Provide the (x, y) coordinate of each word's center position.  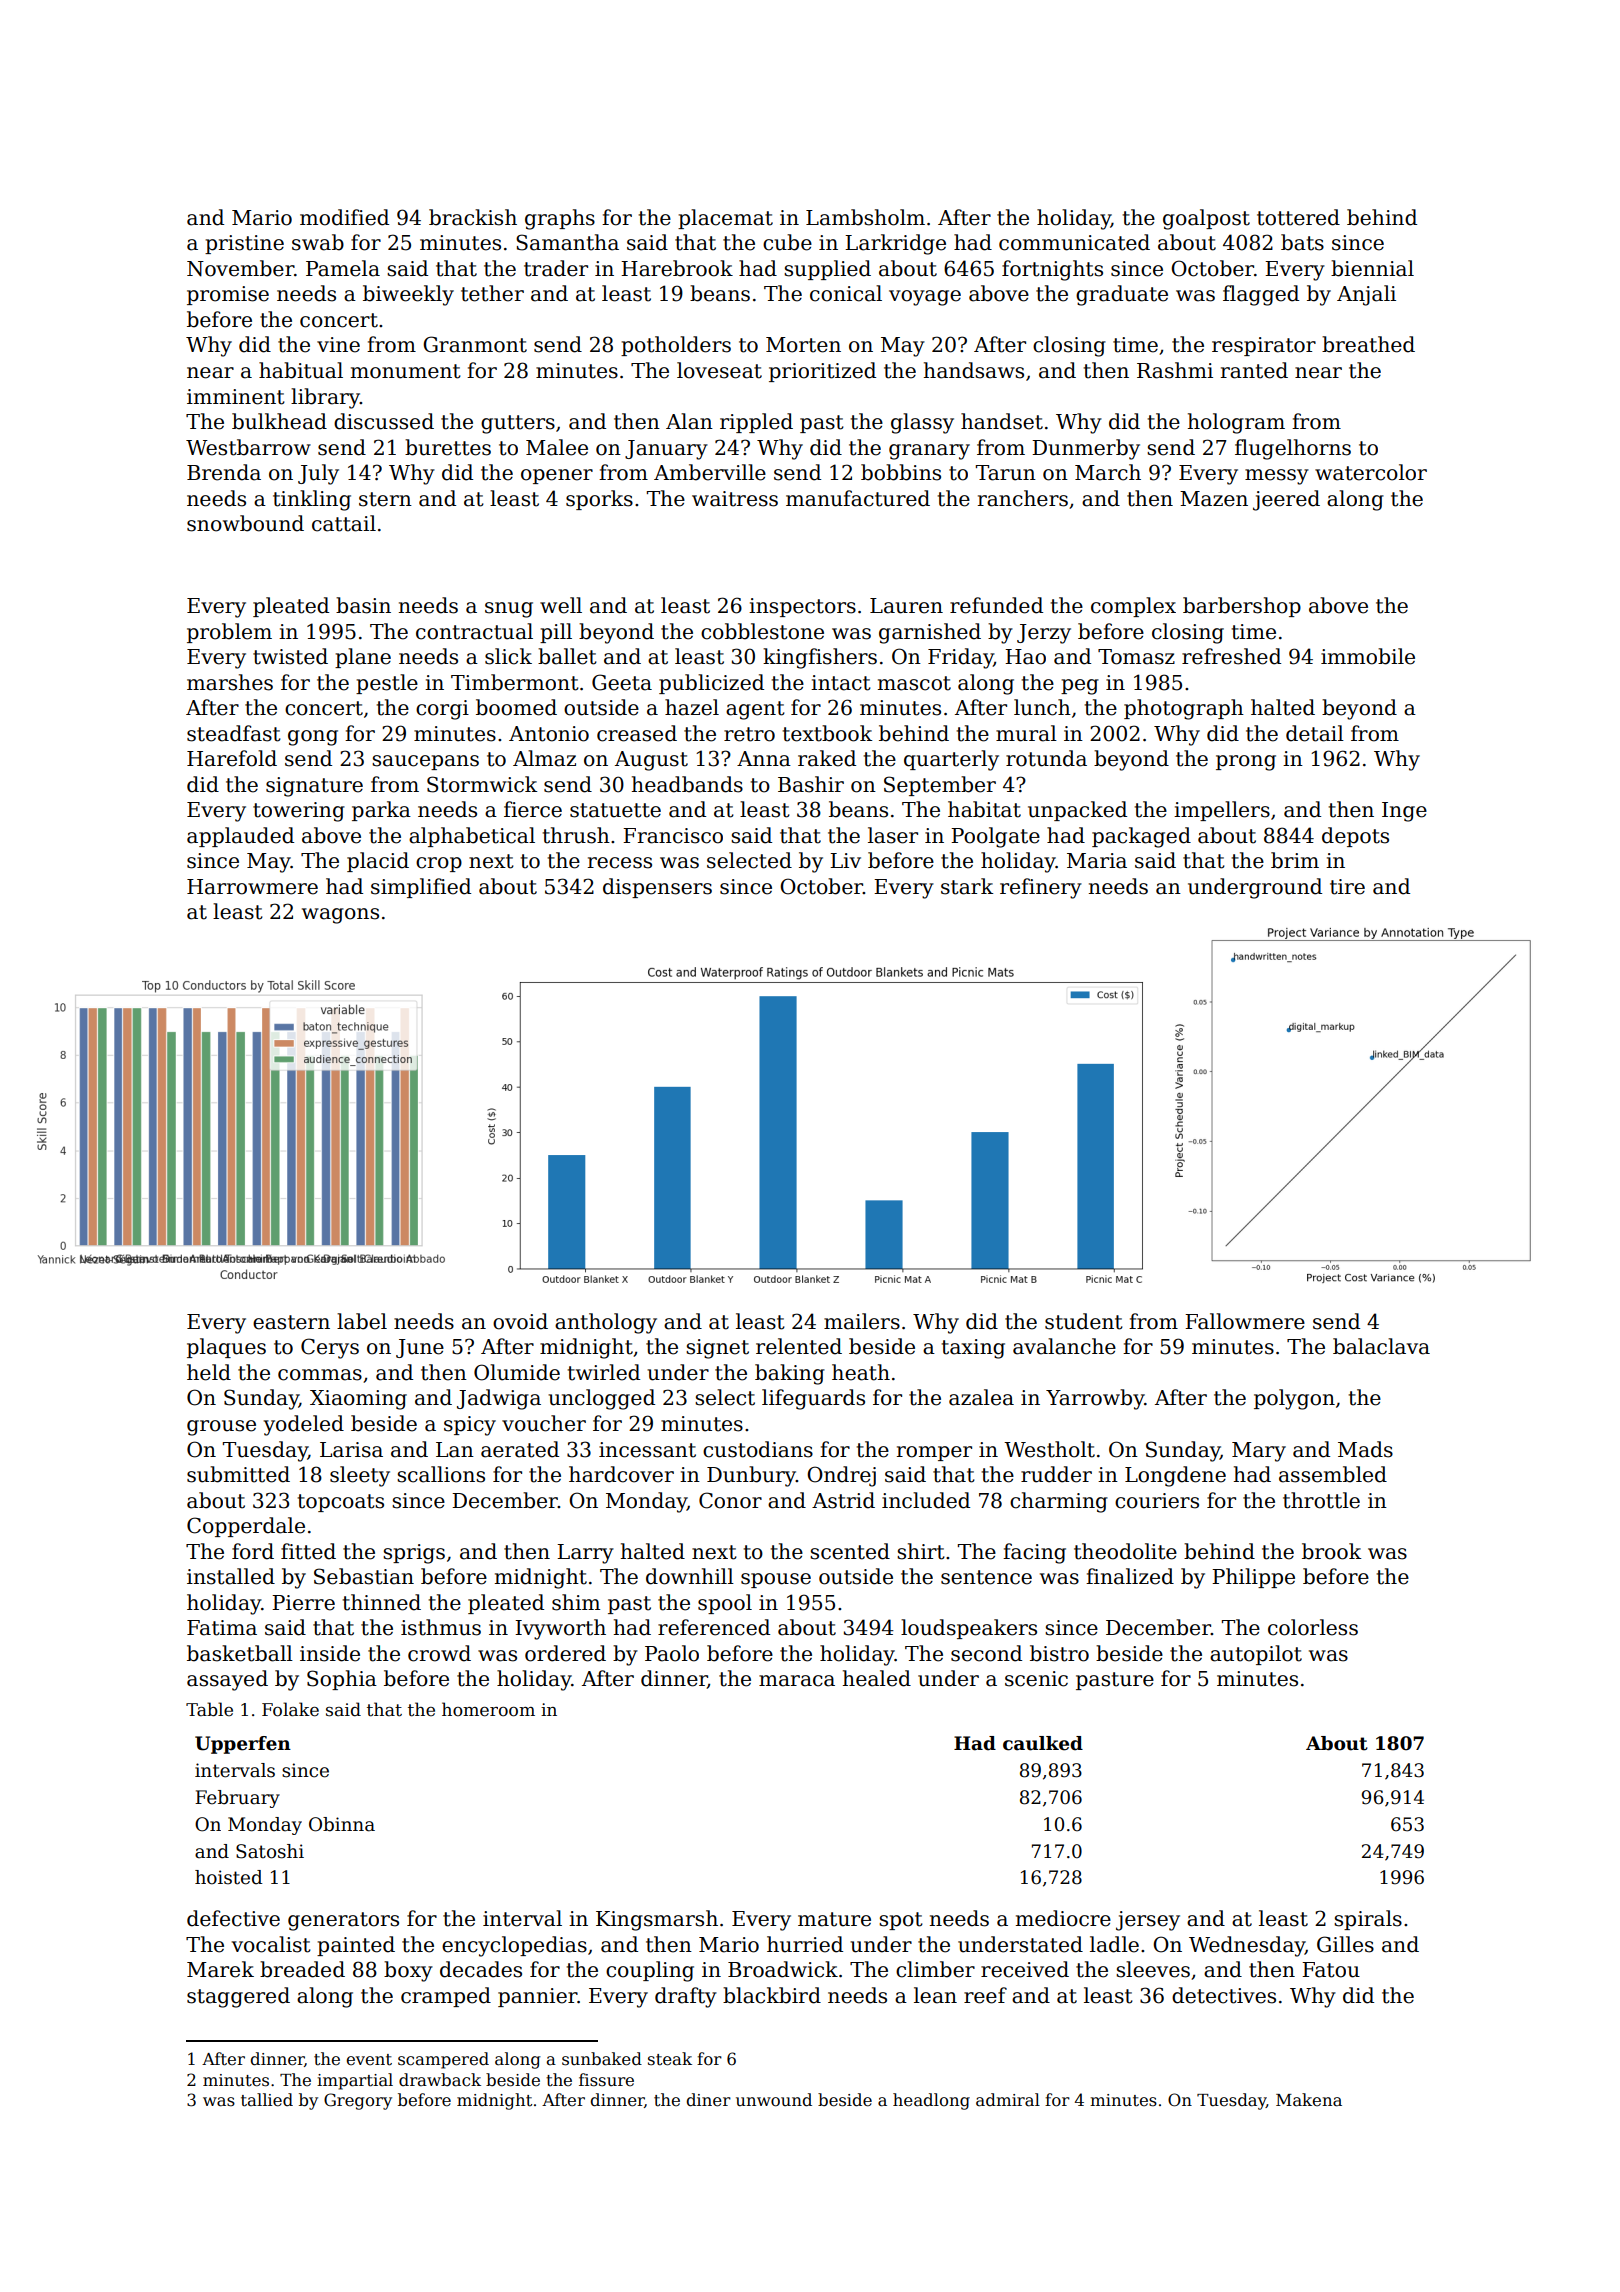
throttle (1321, 1500)
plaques (226, 1348)
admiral (1008, 2100)
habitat (984, 809)
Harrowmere (252, 887)
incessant (647, 1450)
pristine (244, 244)
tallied (267, 2100)
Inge (1404, 812)
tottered (1298, 217)
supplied (827, 270)
